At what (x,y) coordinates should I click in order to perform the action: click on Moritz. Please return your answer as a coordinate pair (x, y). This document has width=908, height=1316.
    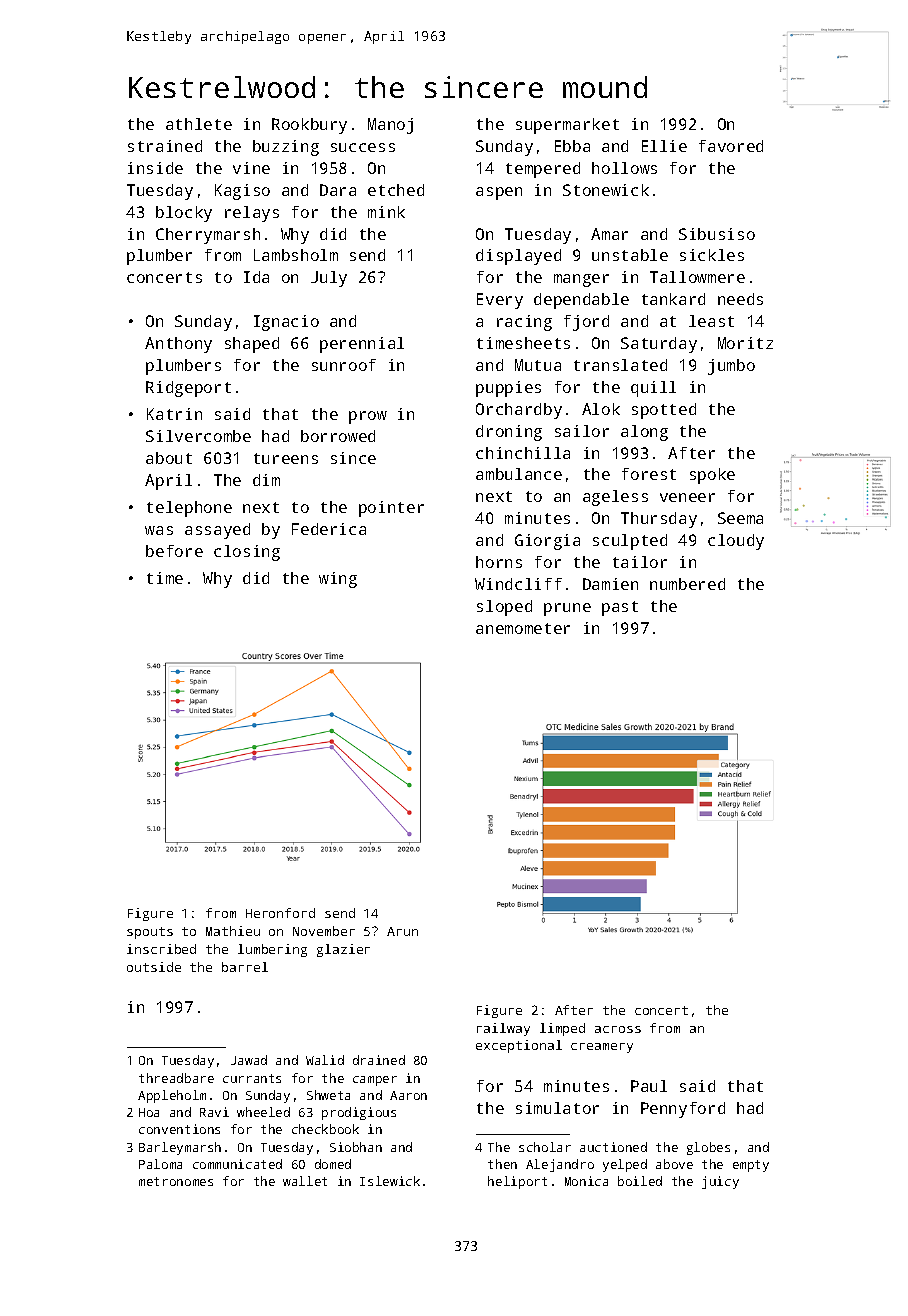
    Looking at the image, I should click on (745, 343).
